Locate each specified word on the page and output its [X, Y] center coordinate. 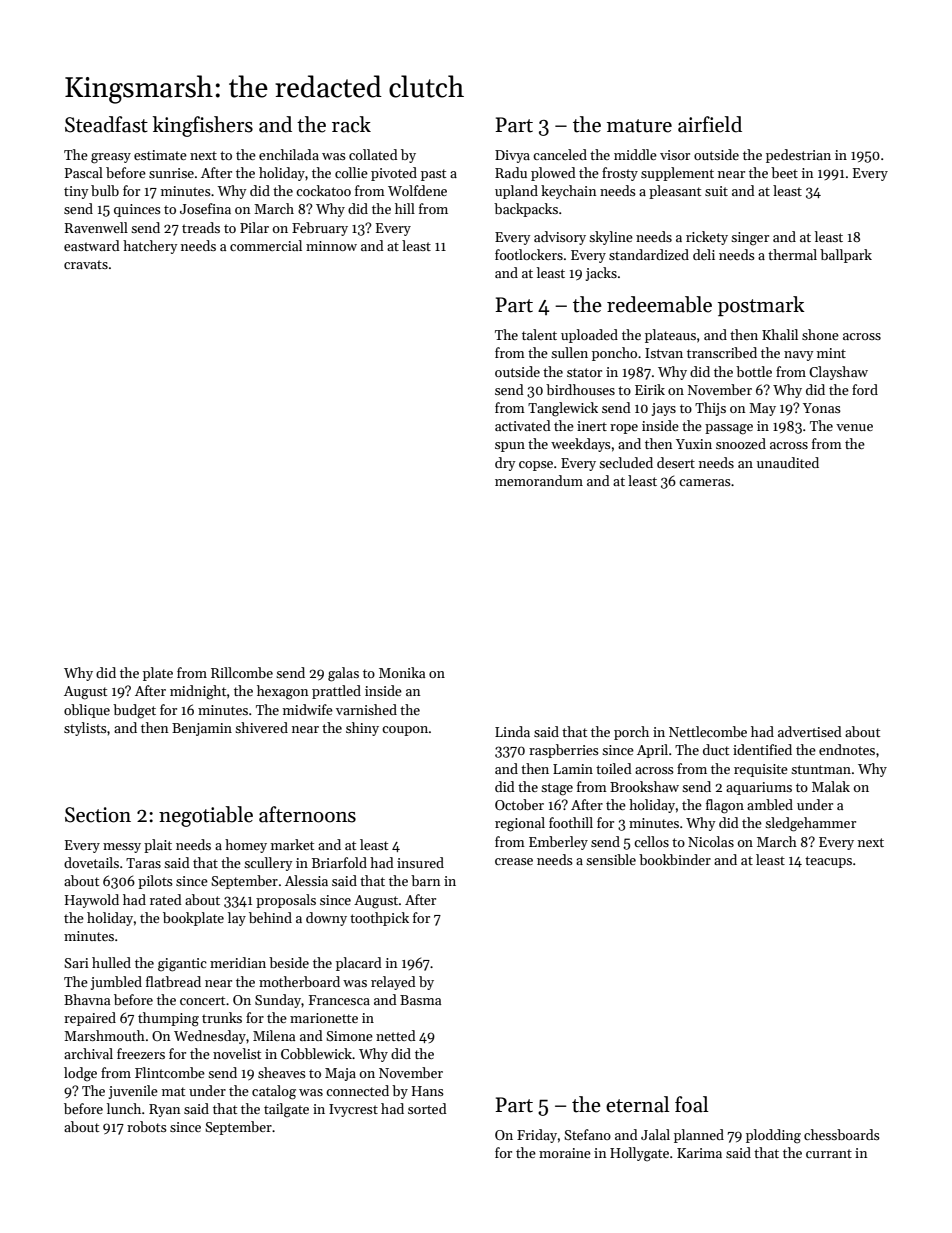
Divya [512, 156]
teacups [828, 862]
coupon [405, 731]
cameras [705, 482]
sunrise [171, 173]
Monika [402, 672]
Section [98, 815]
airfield [710, 124]
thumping [168, 1019]
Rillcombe [242, 672]
